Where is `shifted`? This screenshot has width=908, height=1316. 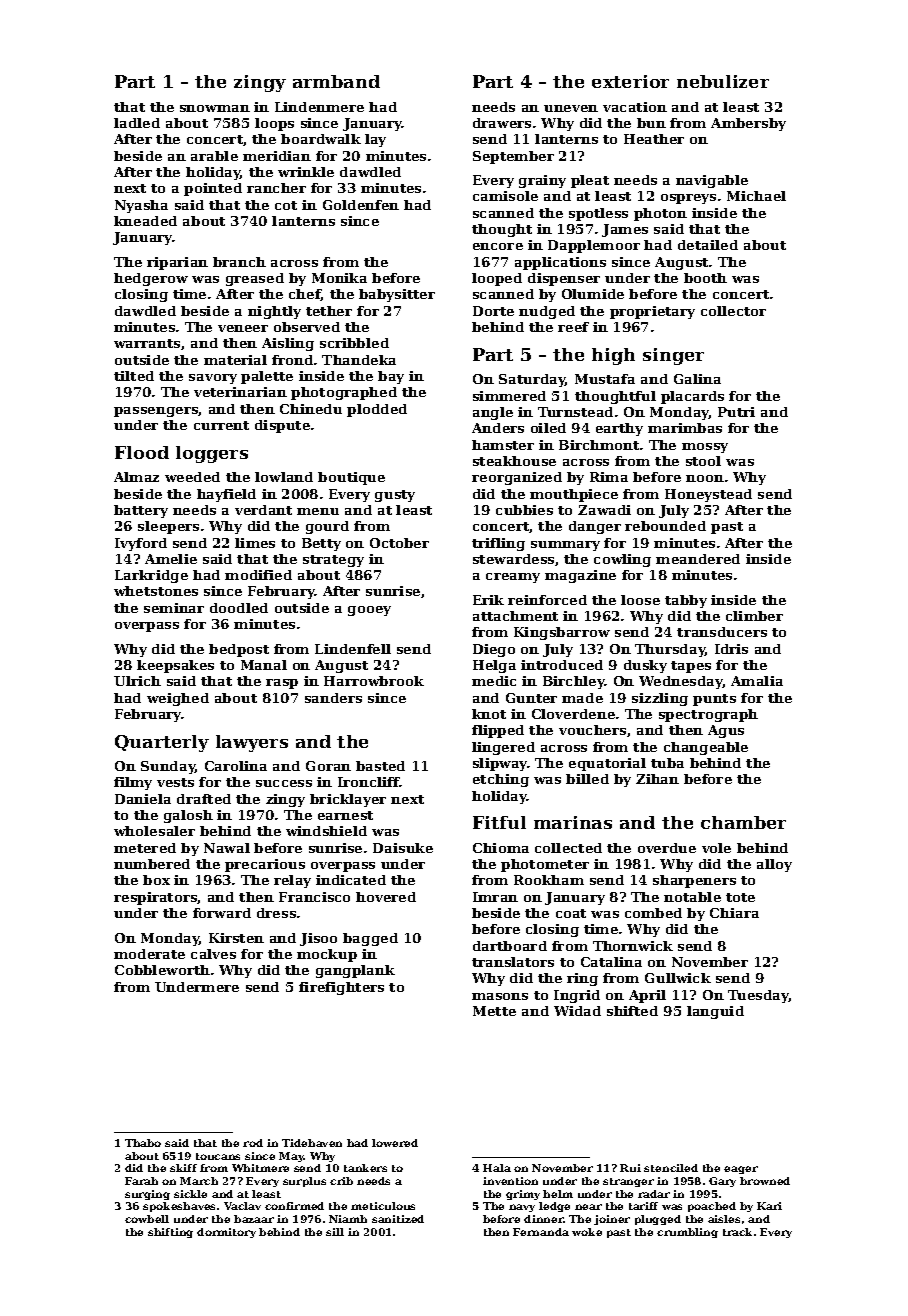 shifted is located at coordinates (632, 1011).
